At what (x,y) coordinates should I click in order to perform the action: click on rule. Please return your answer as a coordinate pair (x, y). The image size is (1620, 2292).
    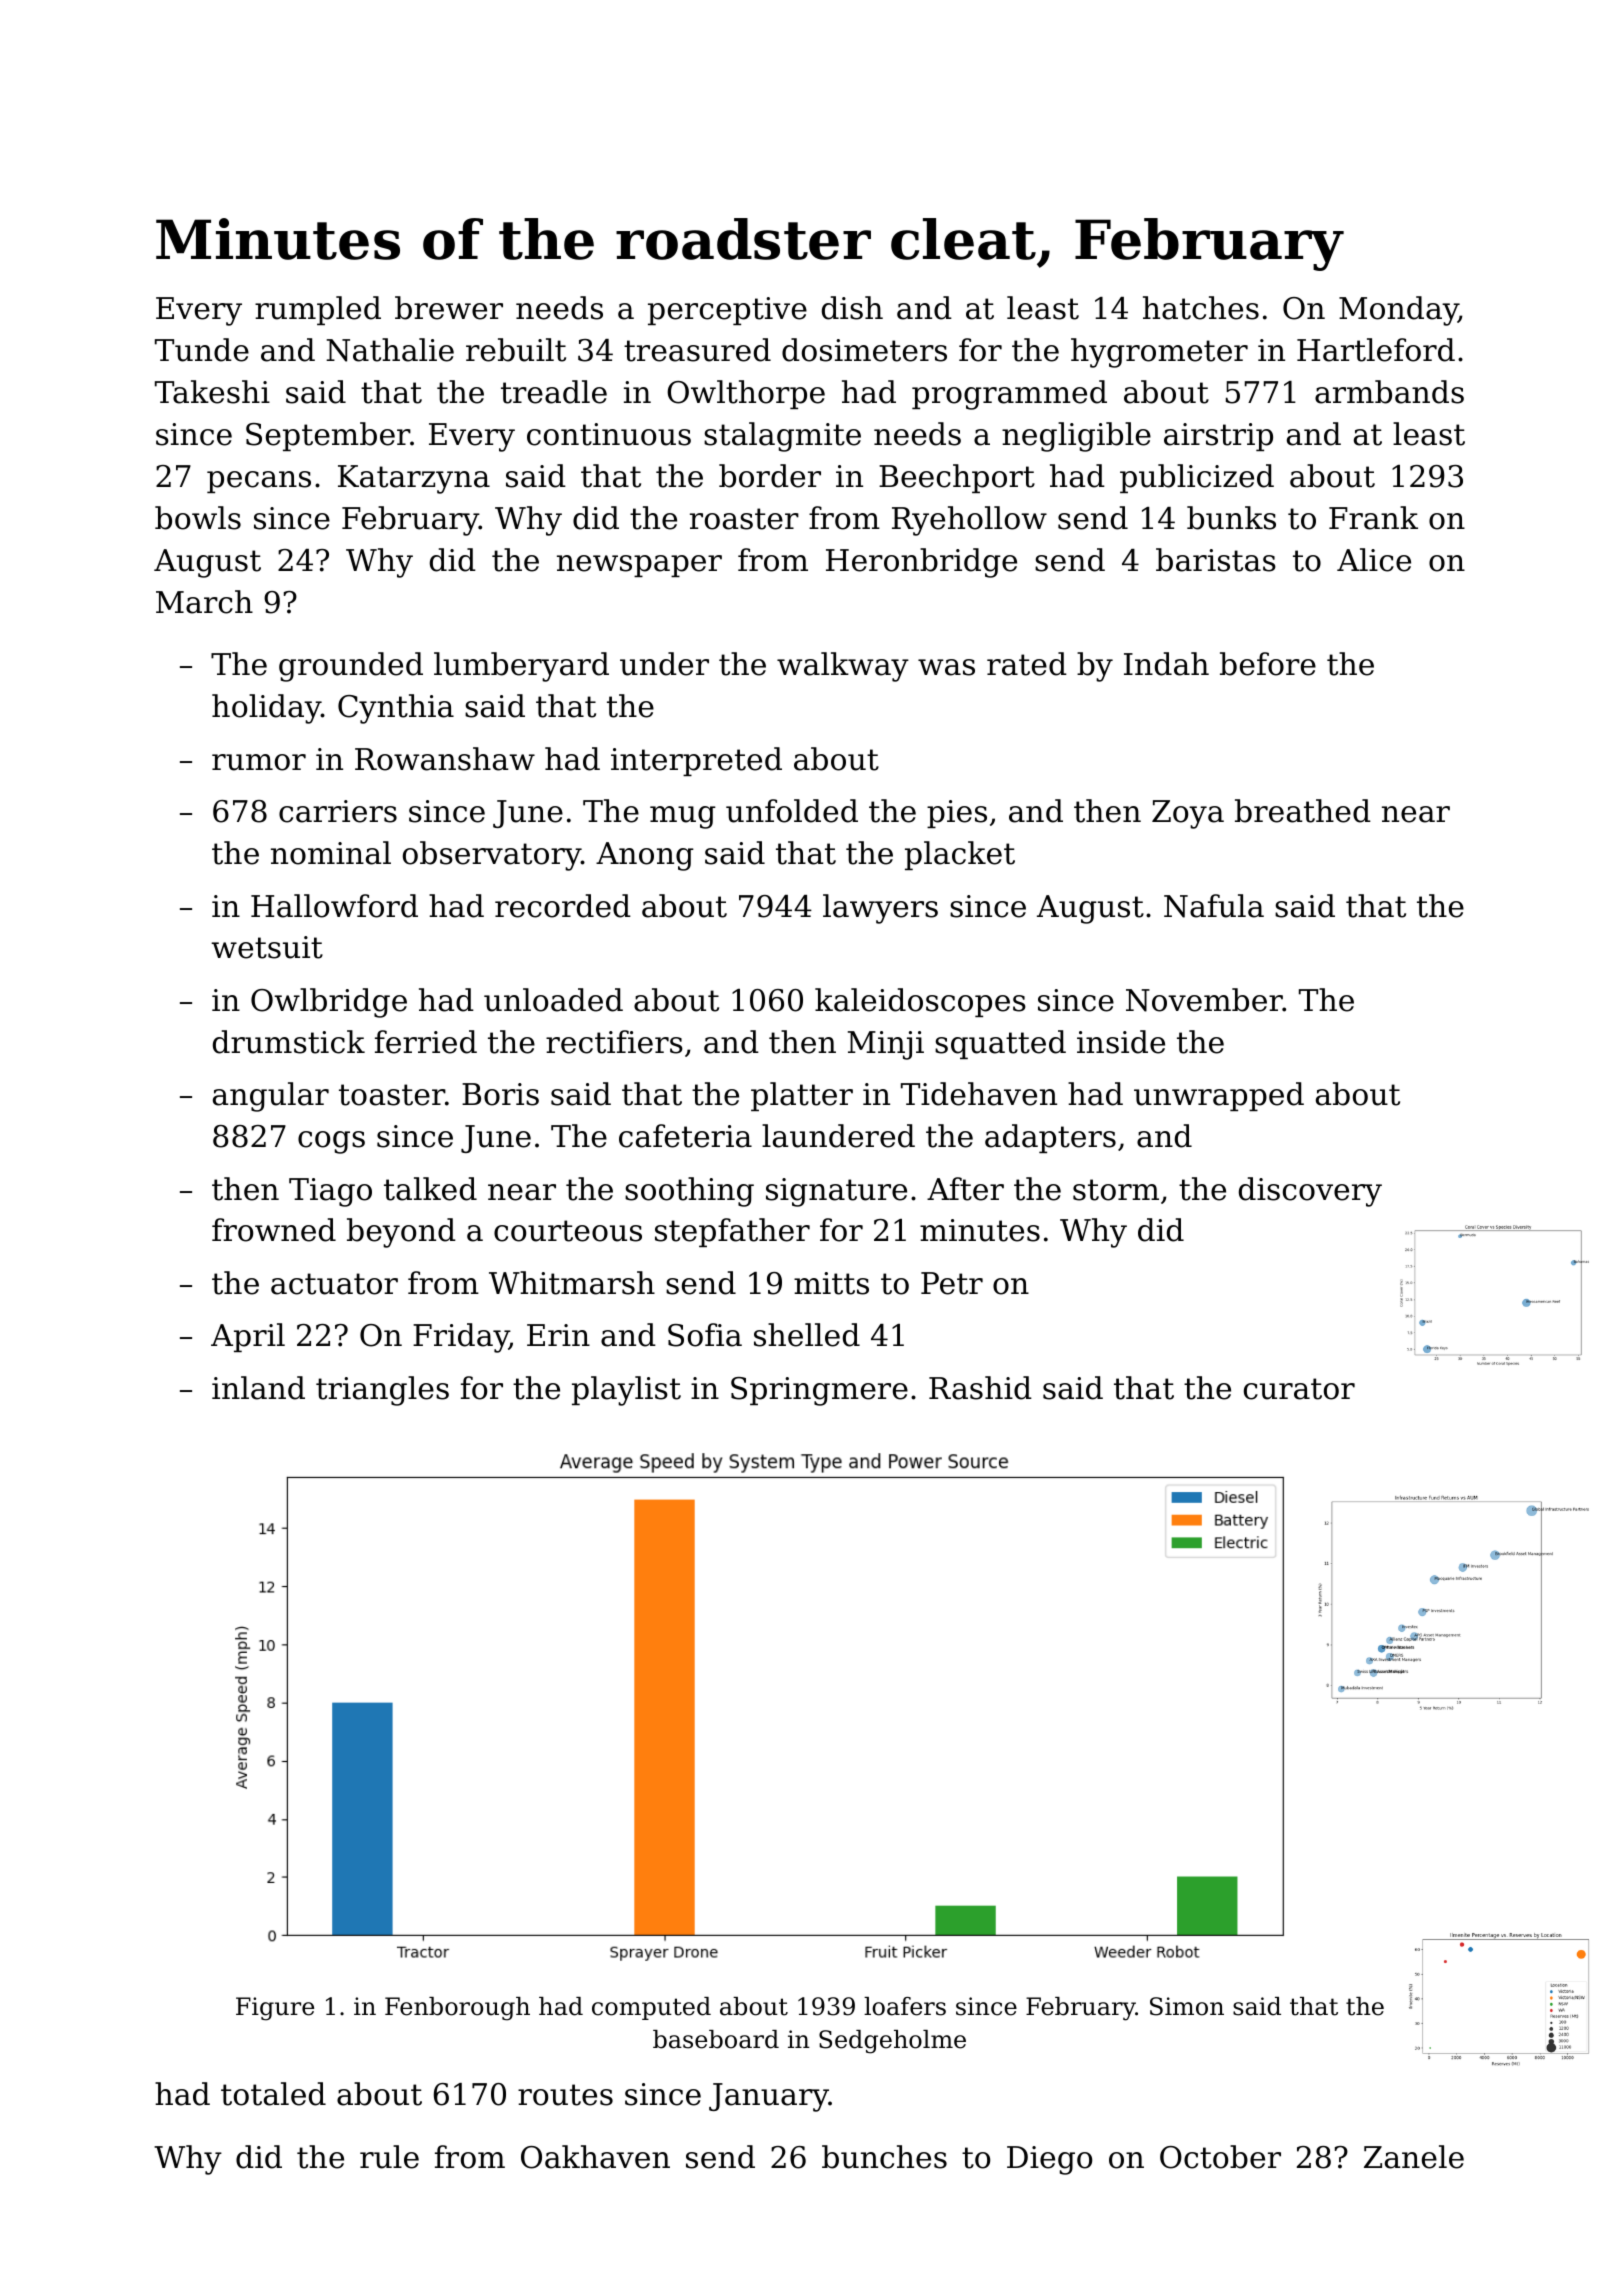
    Looking at the image, I should click on (389, 2157).
